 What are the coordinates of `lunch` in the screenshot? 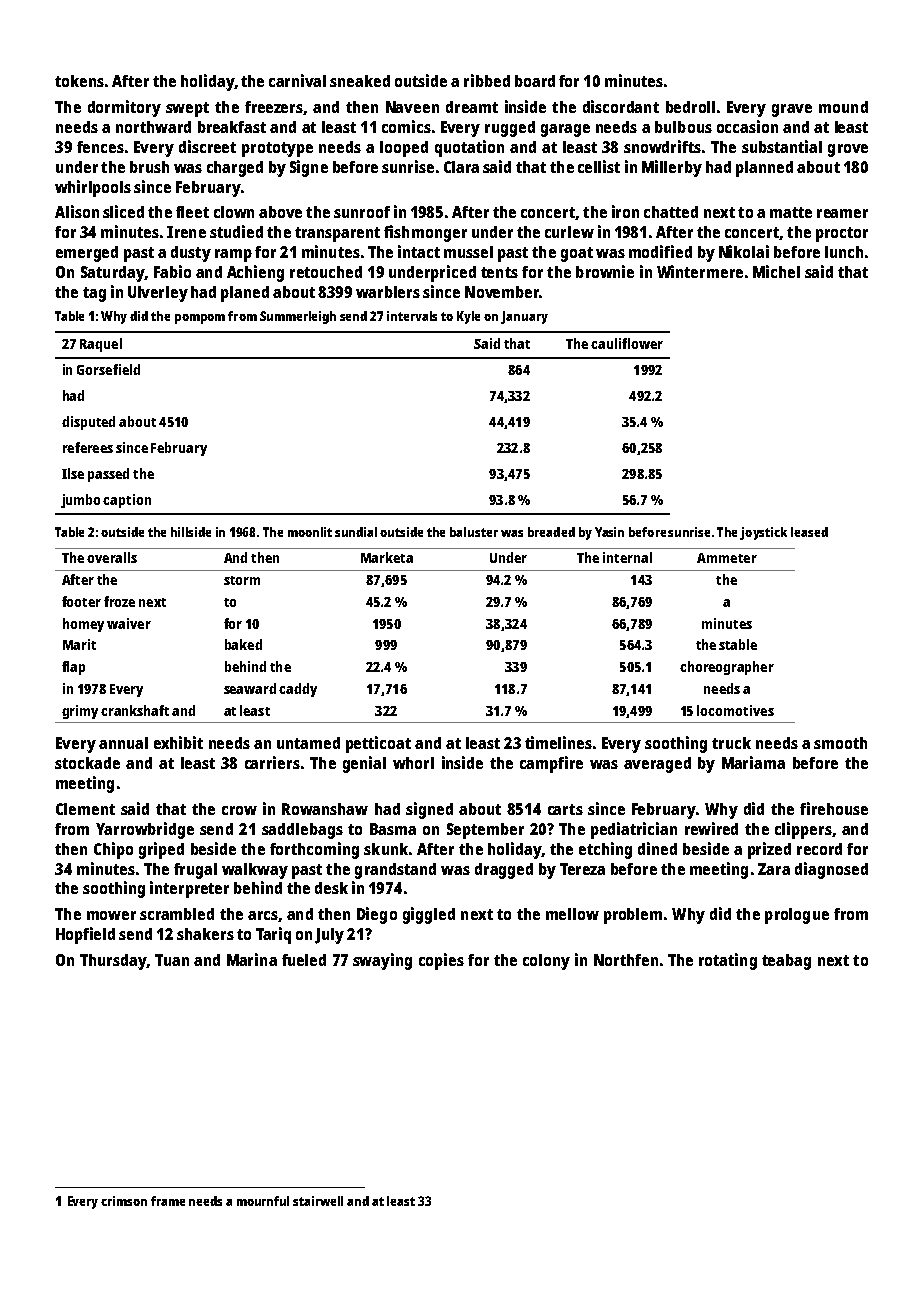 It's located at (844, 252).
